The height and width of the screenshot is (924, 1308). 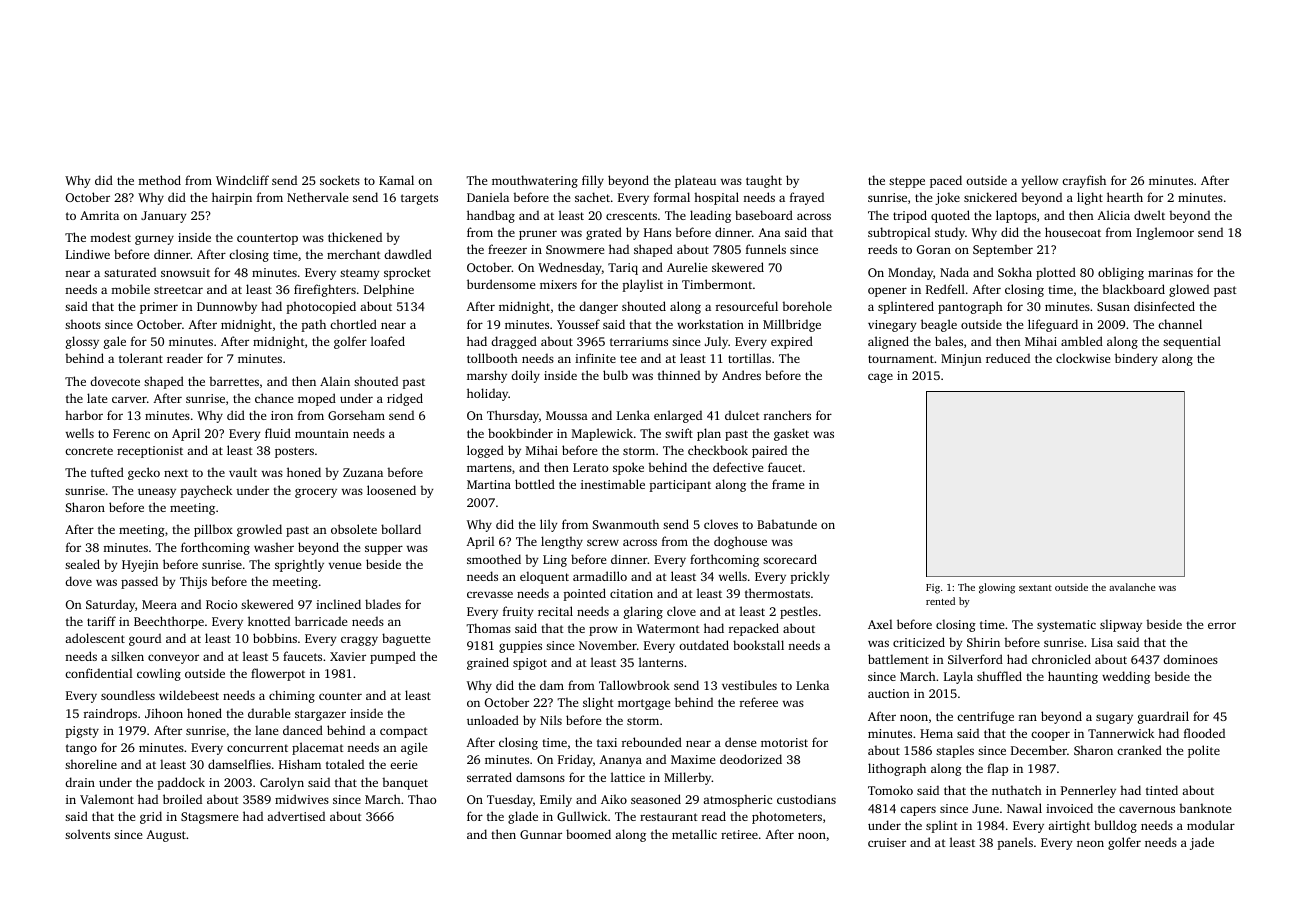 What do you see at coordinates (1084, 181) in the screenshot?
I see `crayfish` at bounding box center [1084, 181].
